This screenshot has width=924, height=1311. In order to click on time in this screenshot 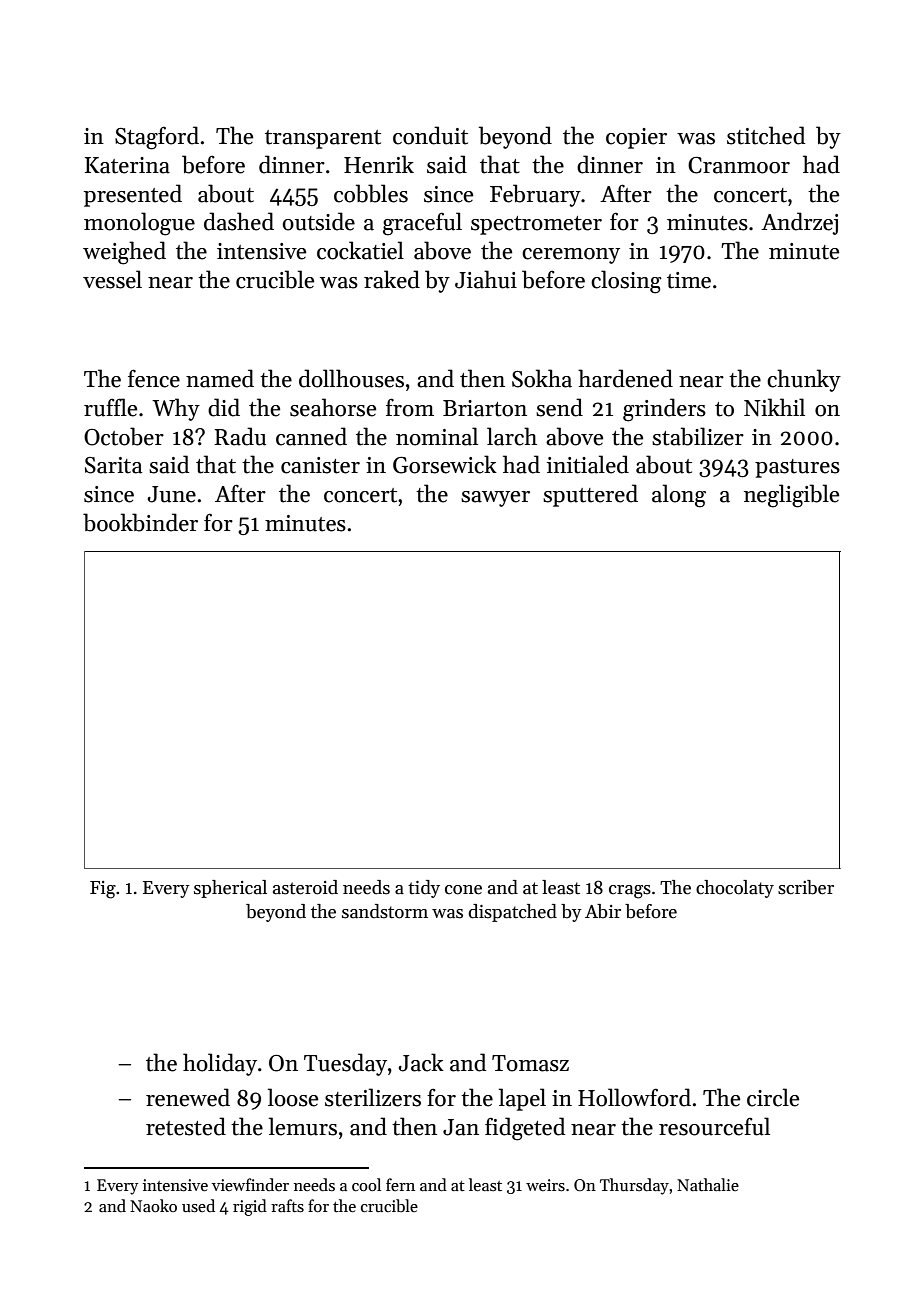, I will do `click(689, 280)`.
